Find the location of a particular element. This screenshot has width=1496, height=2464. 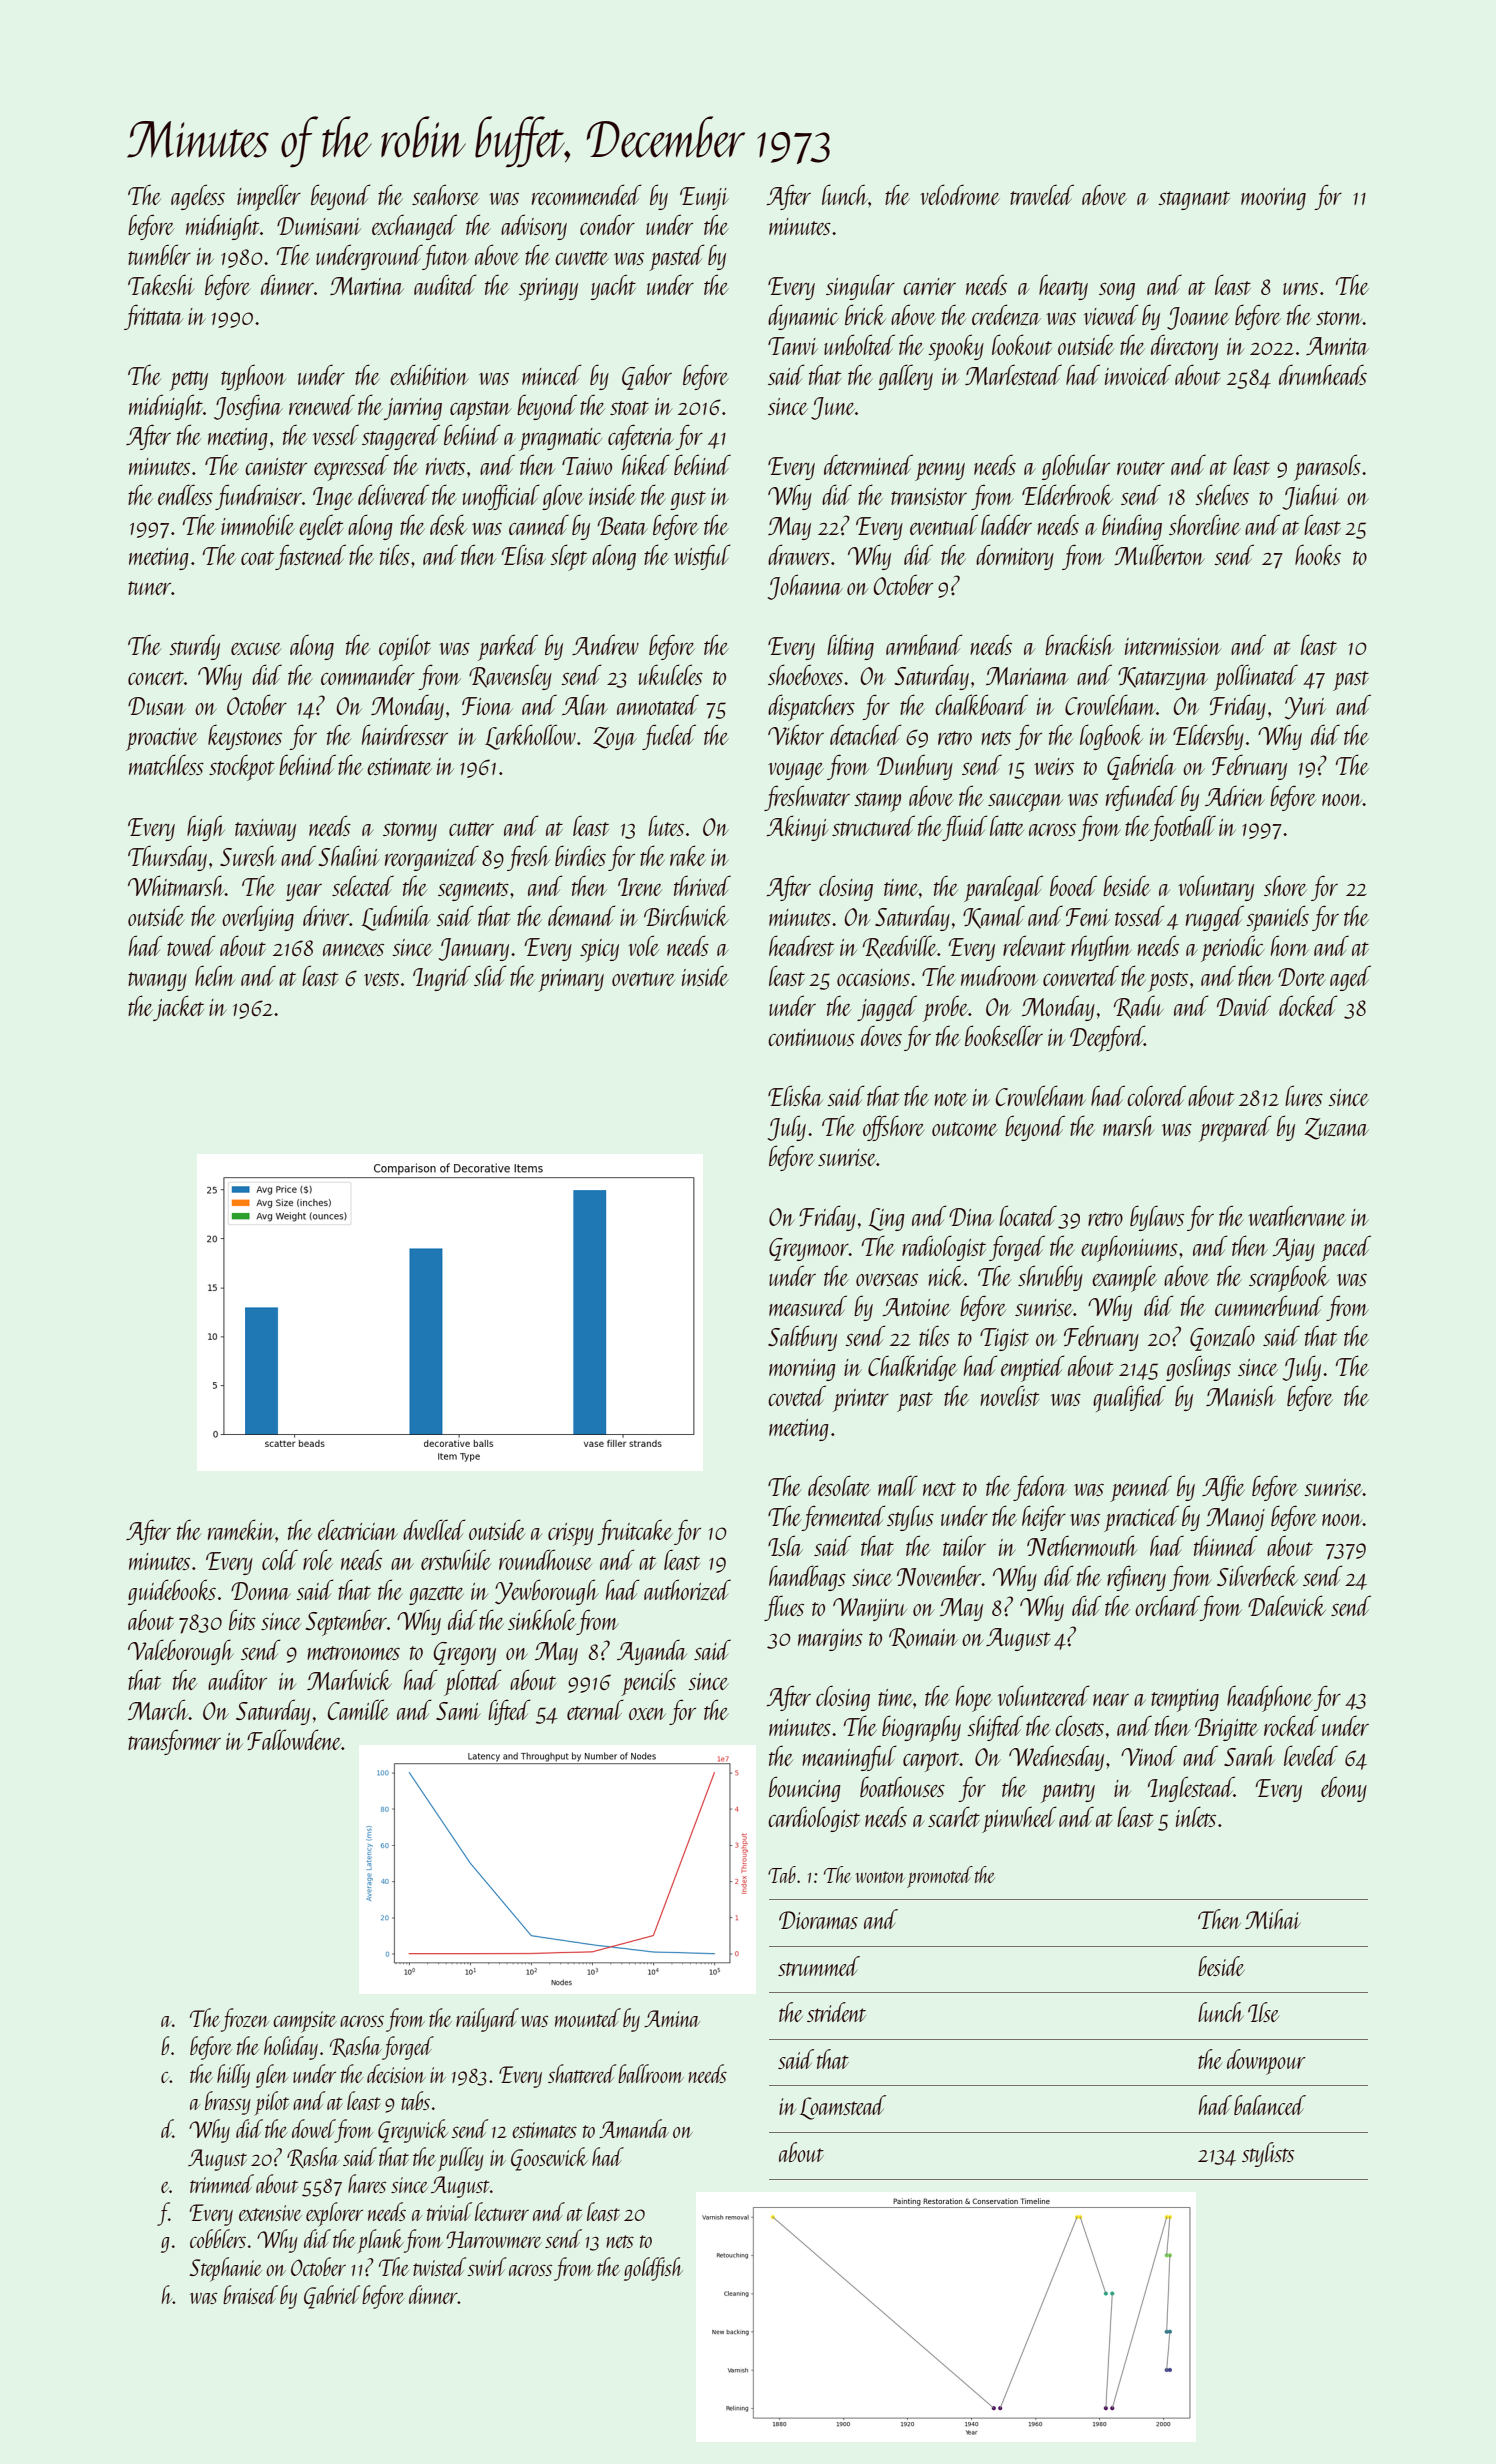

stoat is located at coordinates (629, 408).
